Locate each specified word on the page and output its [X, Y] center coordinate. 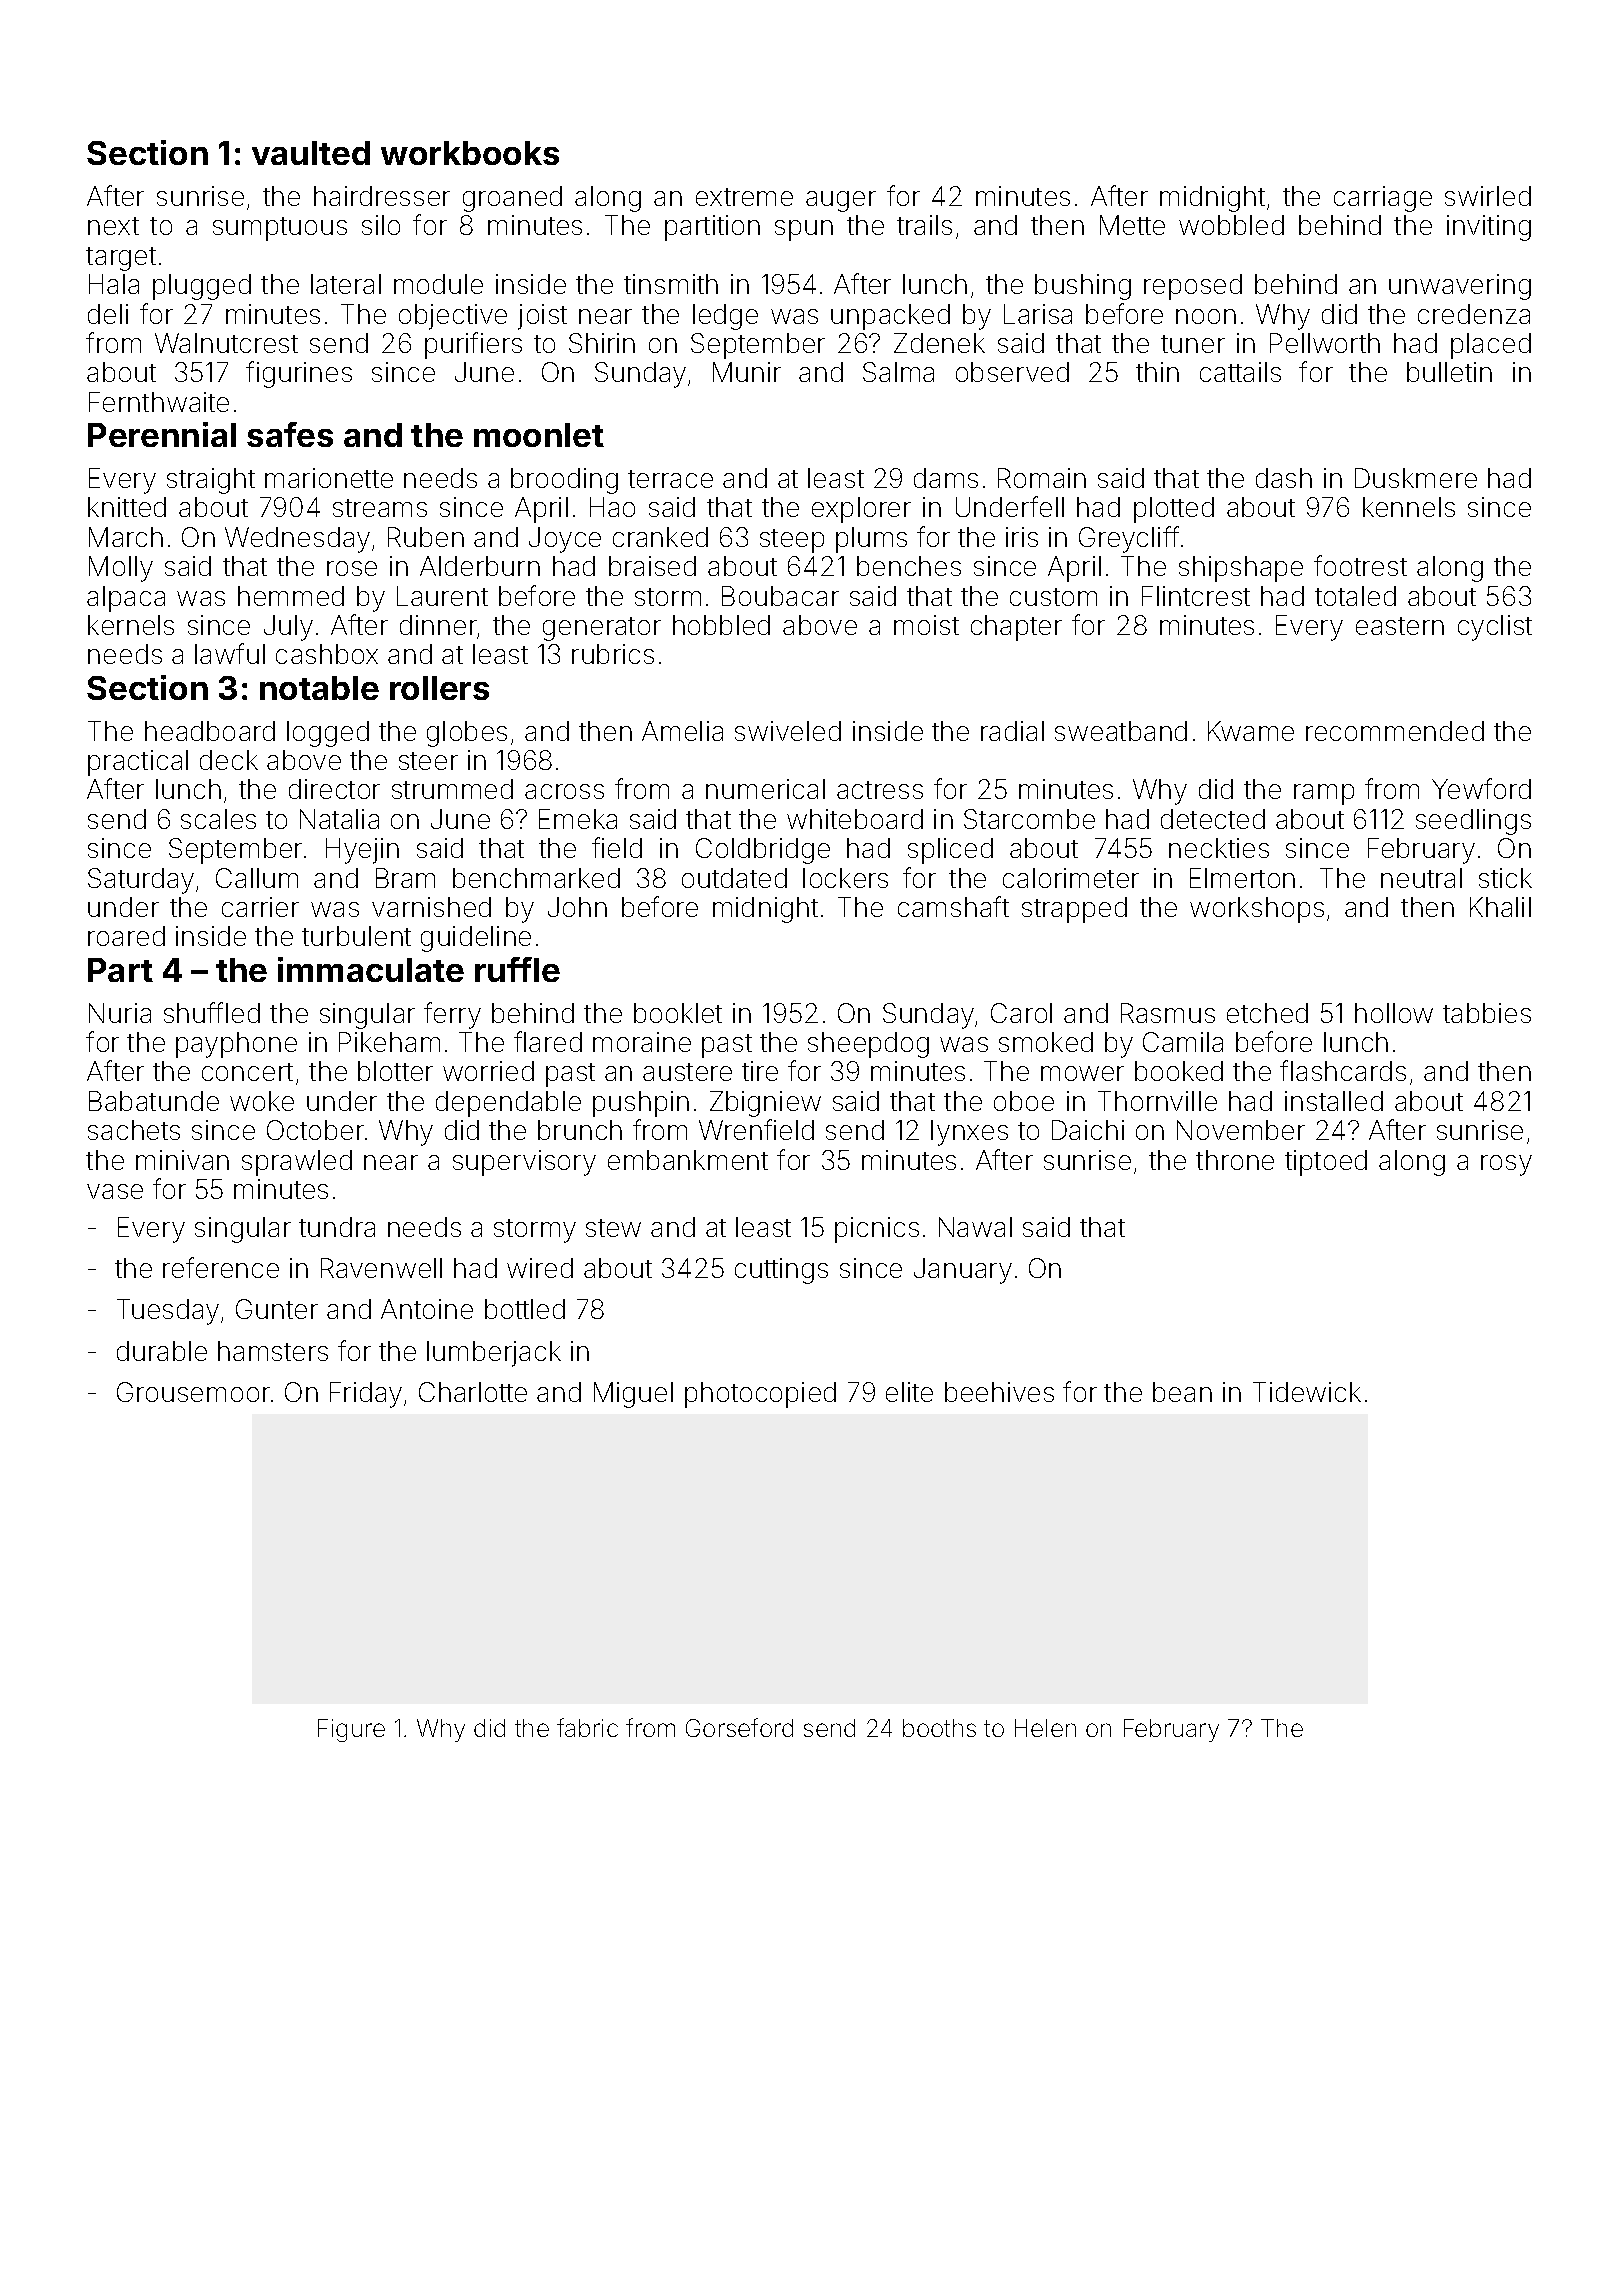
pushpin [641, 1104]
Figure [351, 1730]
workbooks [470, 153]
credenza [1474, 314]
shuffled [212, 1012]
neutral [1421, 878]
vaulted [311, 153]
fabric [587, 1727]
